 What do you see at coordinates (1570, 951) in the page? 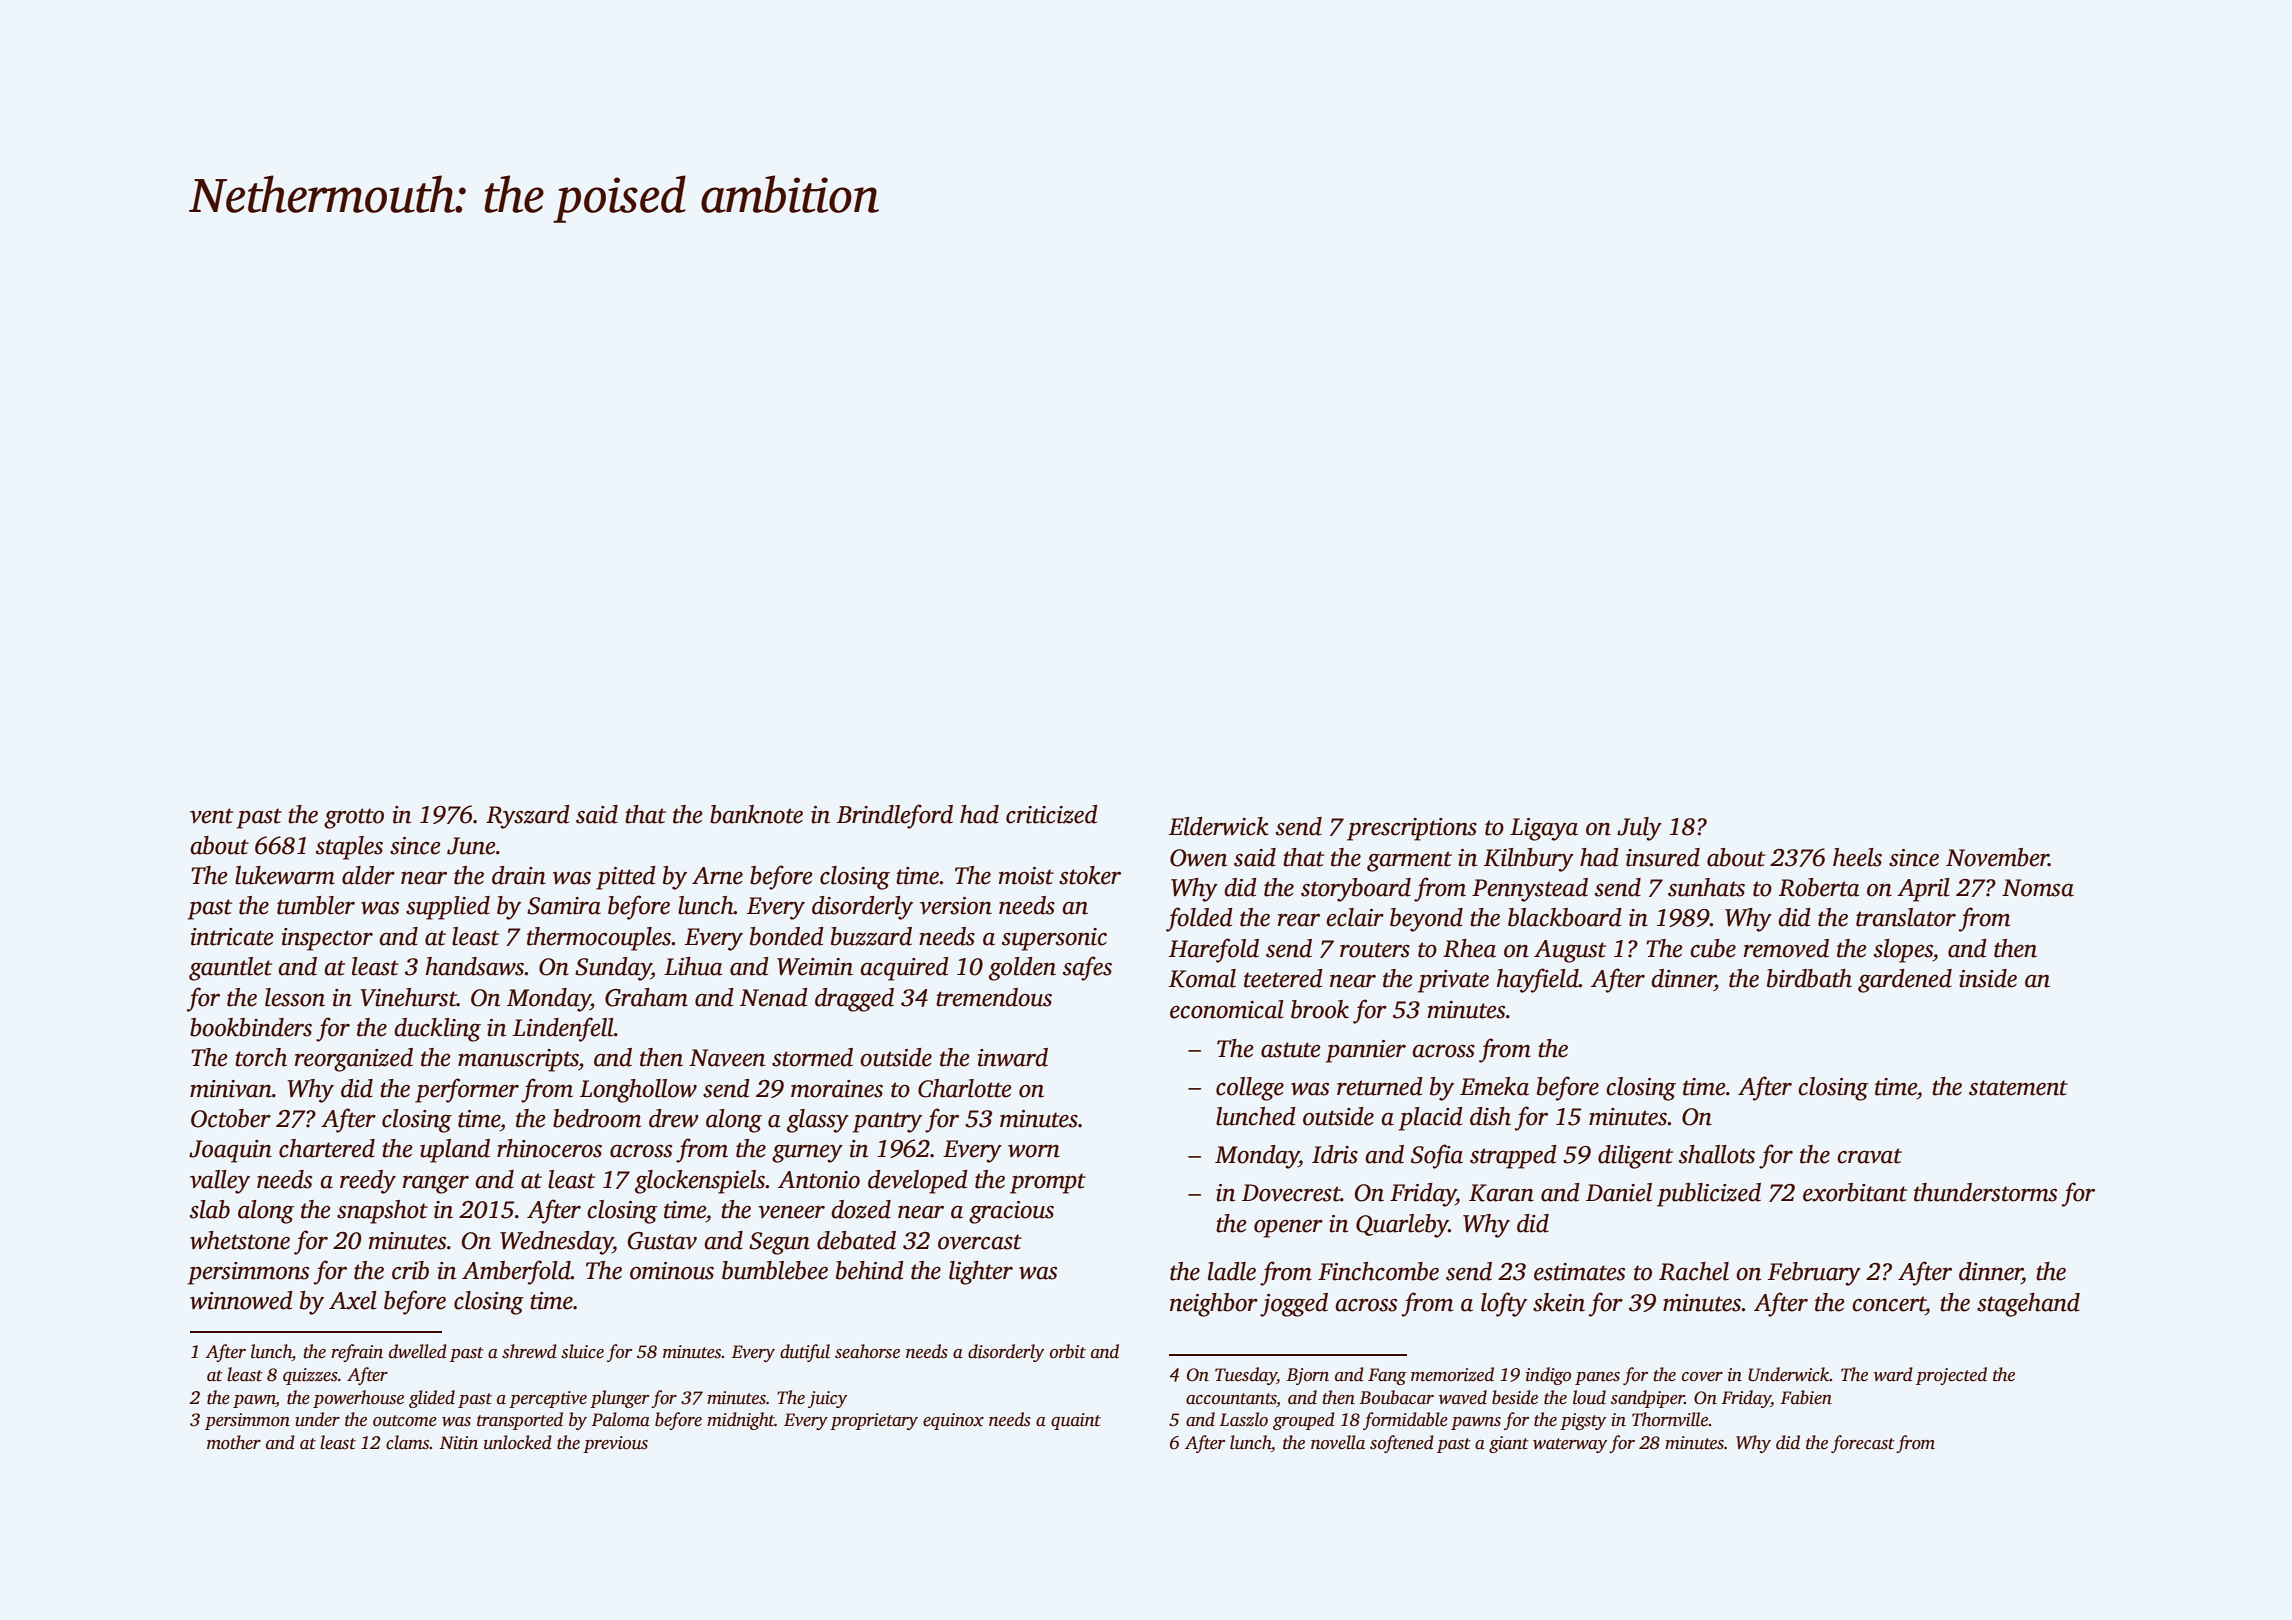
I see `August` at bounding box center [1570, 951].
